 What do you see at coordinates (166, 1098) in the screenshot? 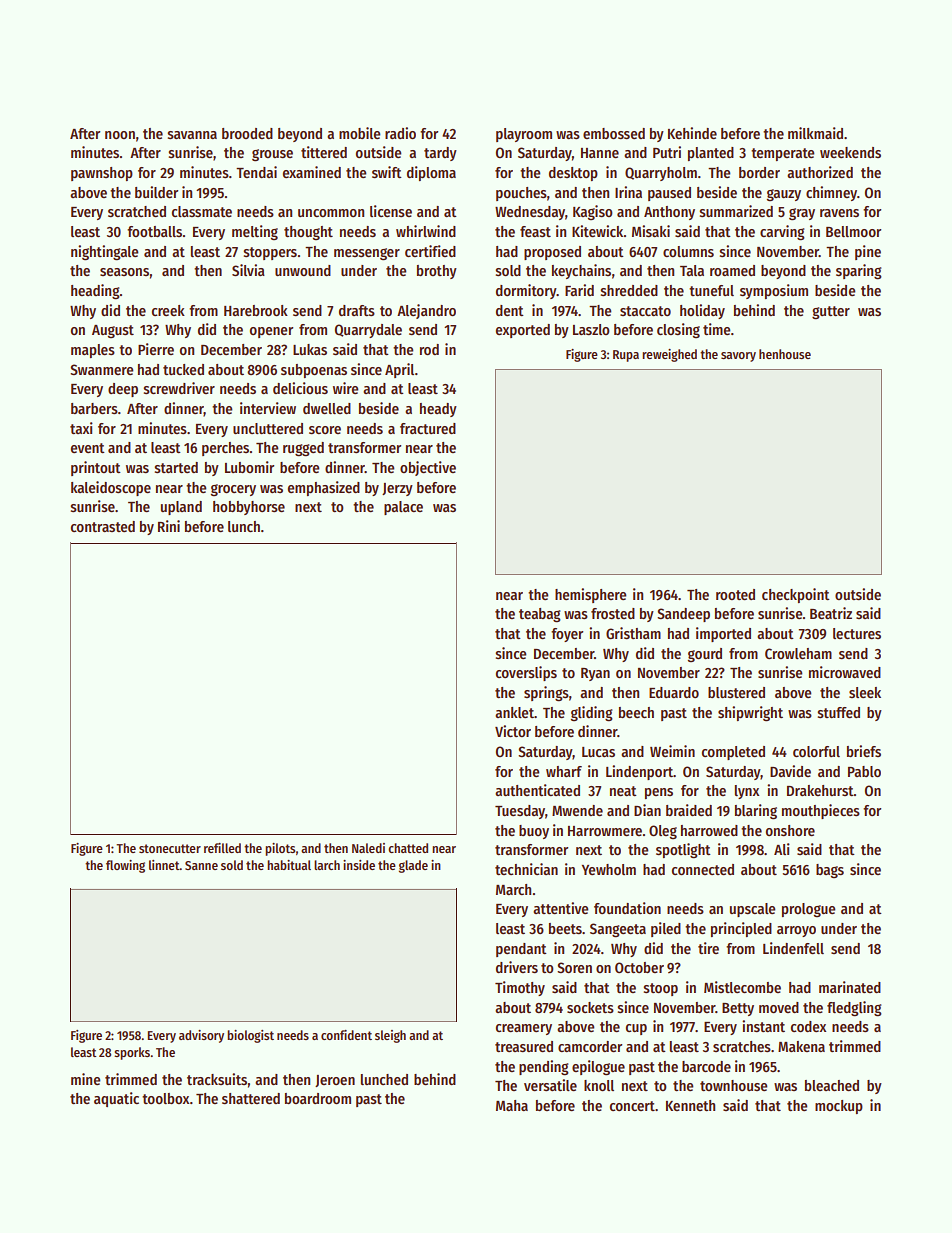
I see `toolbox` at bounding box center [166, 1098].
